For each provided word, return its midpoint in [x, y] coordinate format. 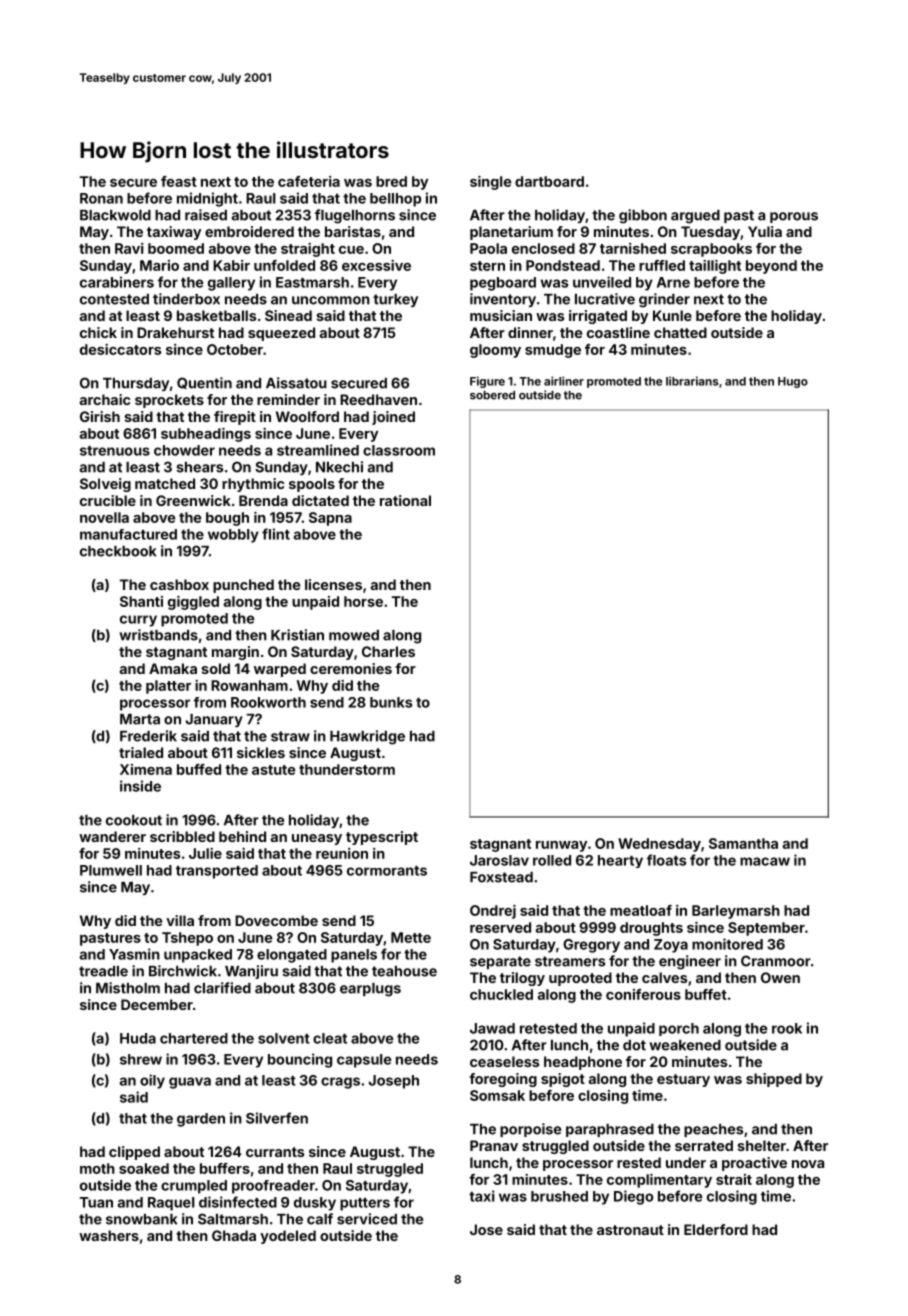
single [490, 183]
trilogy [522, 979]
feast [179, 181]
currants [275, 1152]
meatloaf [641, 910]
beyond [771, 267]
